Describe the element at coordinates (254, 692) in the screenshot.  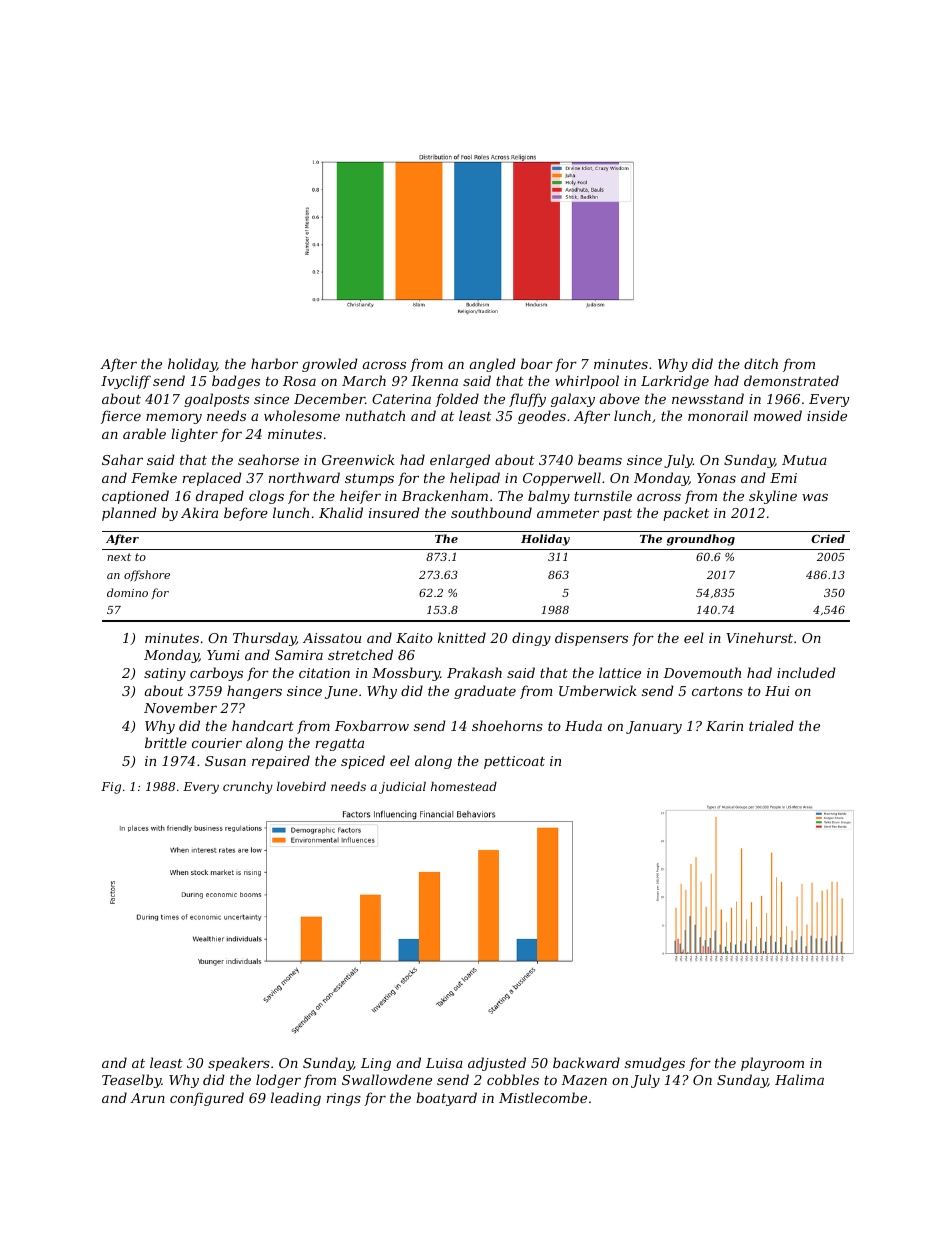
I see `hangers` at that location.
